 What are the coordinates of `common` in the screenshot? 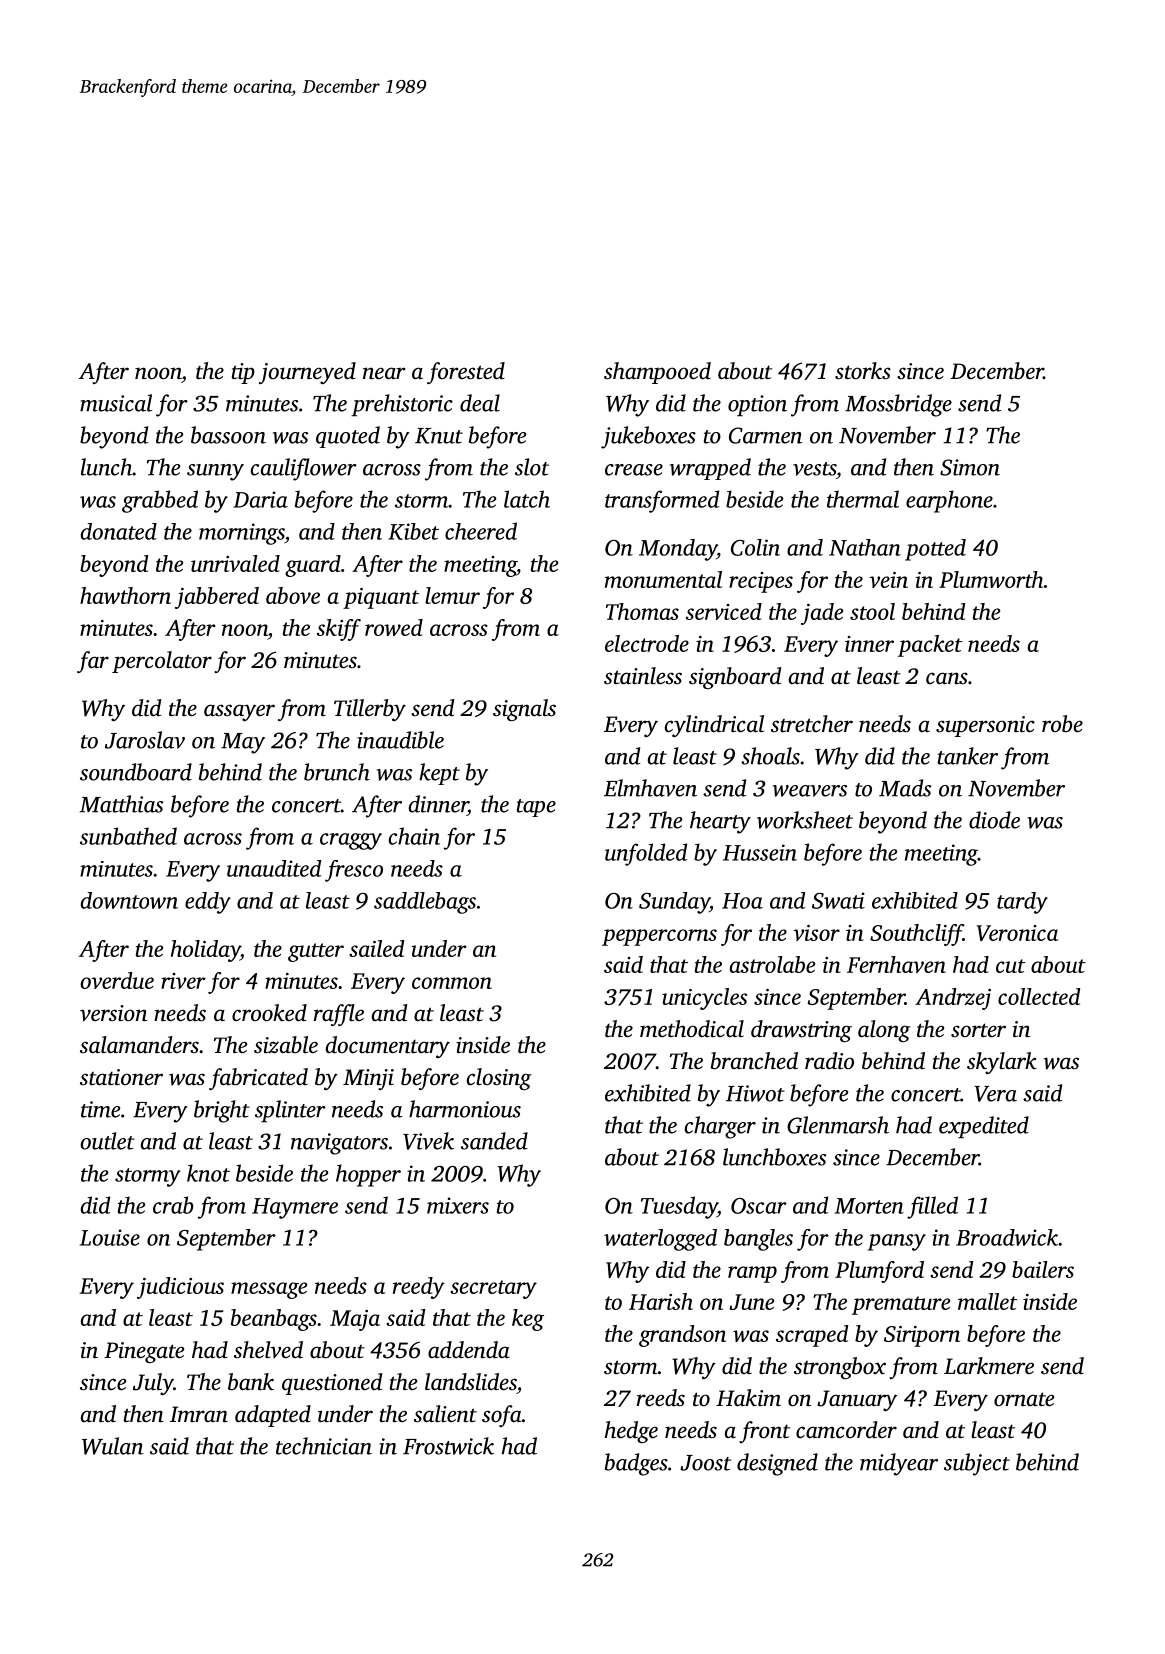 It's located at (452, 983).
